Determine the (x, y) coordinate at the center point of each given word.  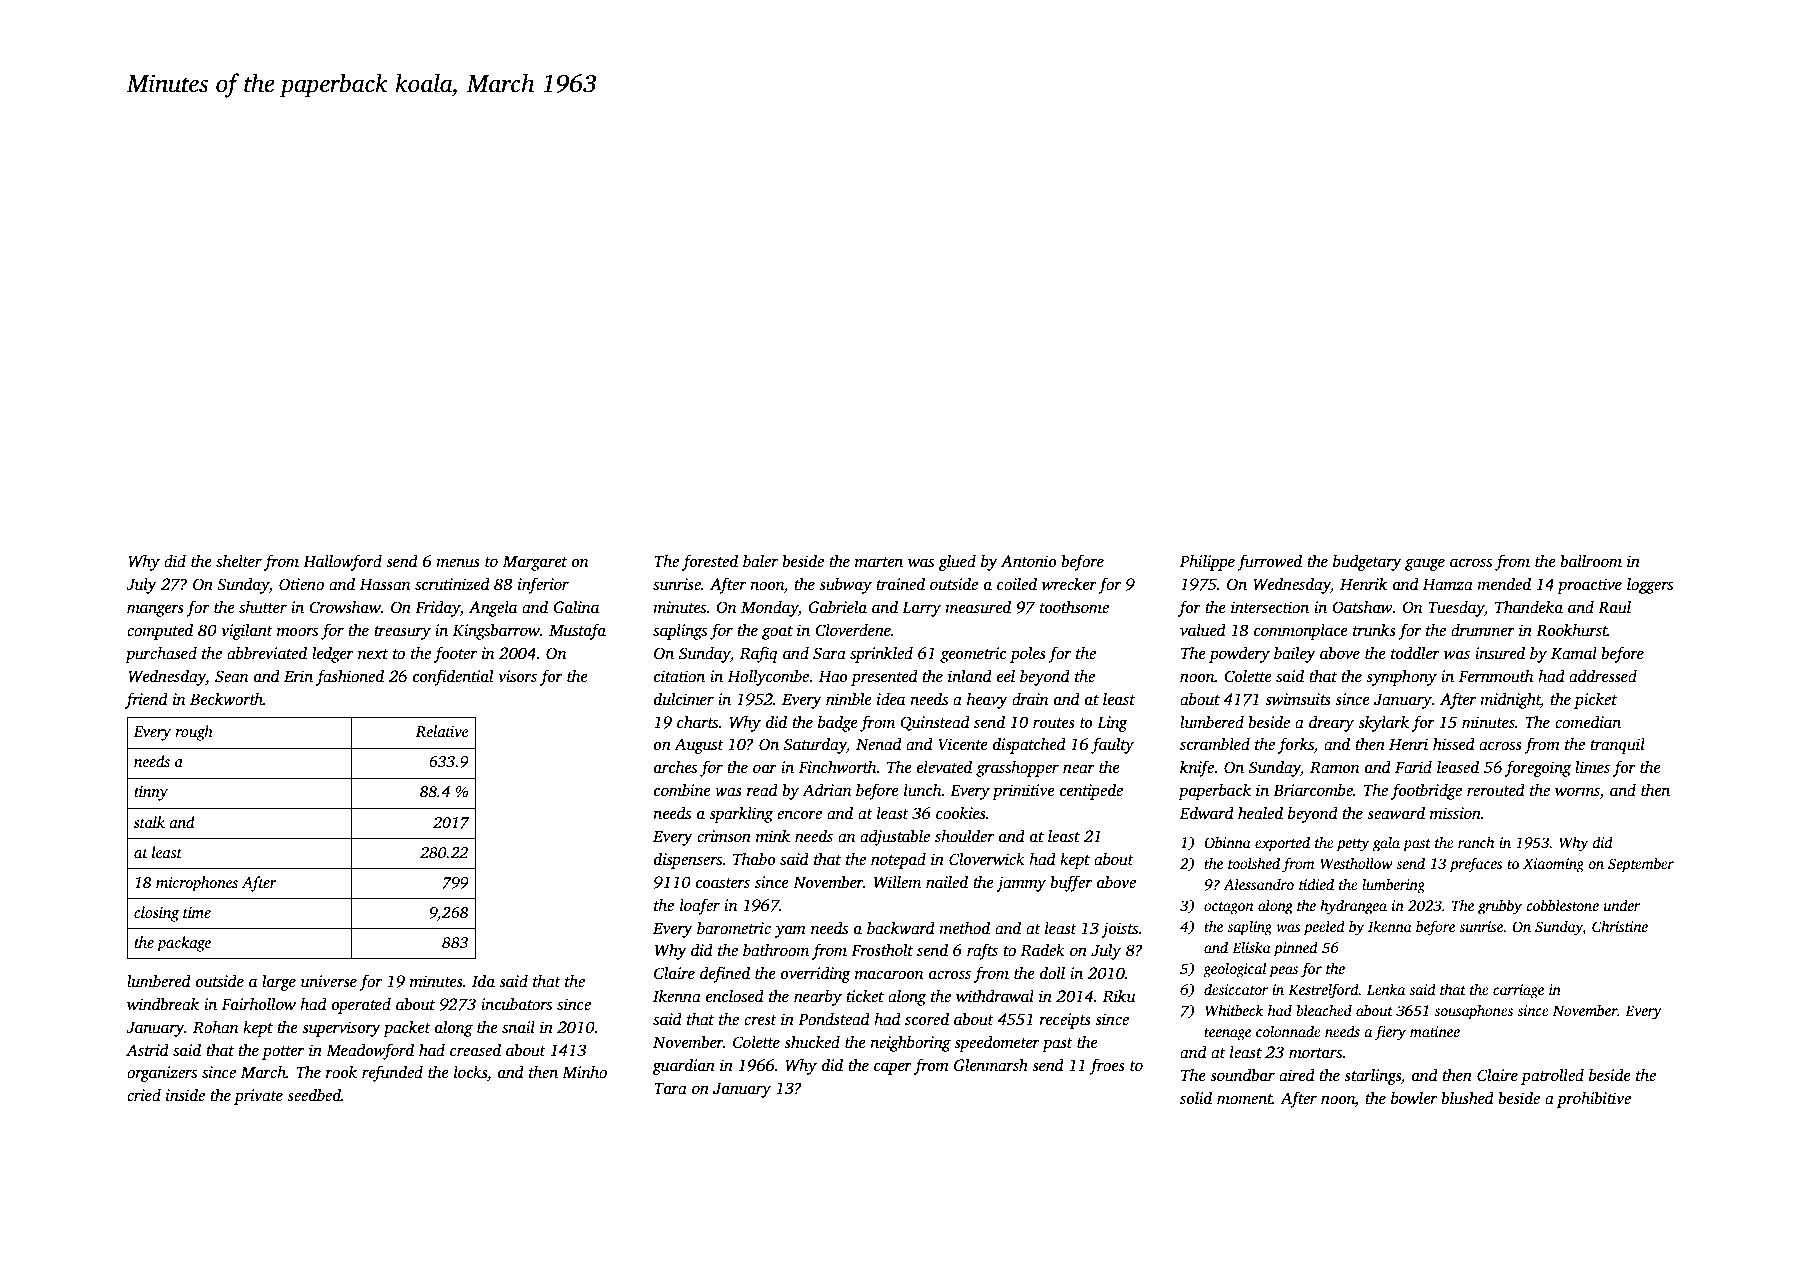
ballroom (1591, 561)
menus (458, 563)
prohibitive (1594, 1099)
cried (144, 1095)
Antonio (1029, 561)
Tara (670, 1088)
